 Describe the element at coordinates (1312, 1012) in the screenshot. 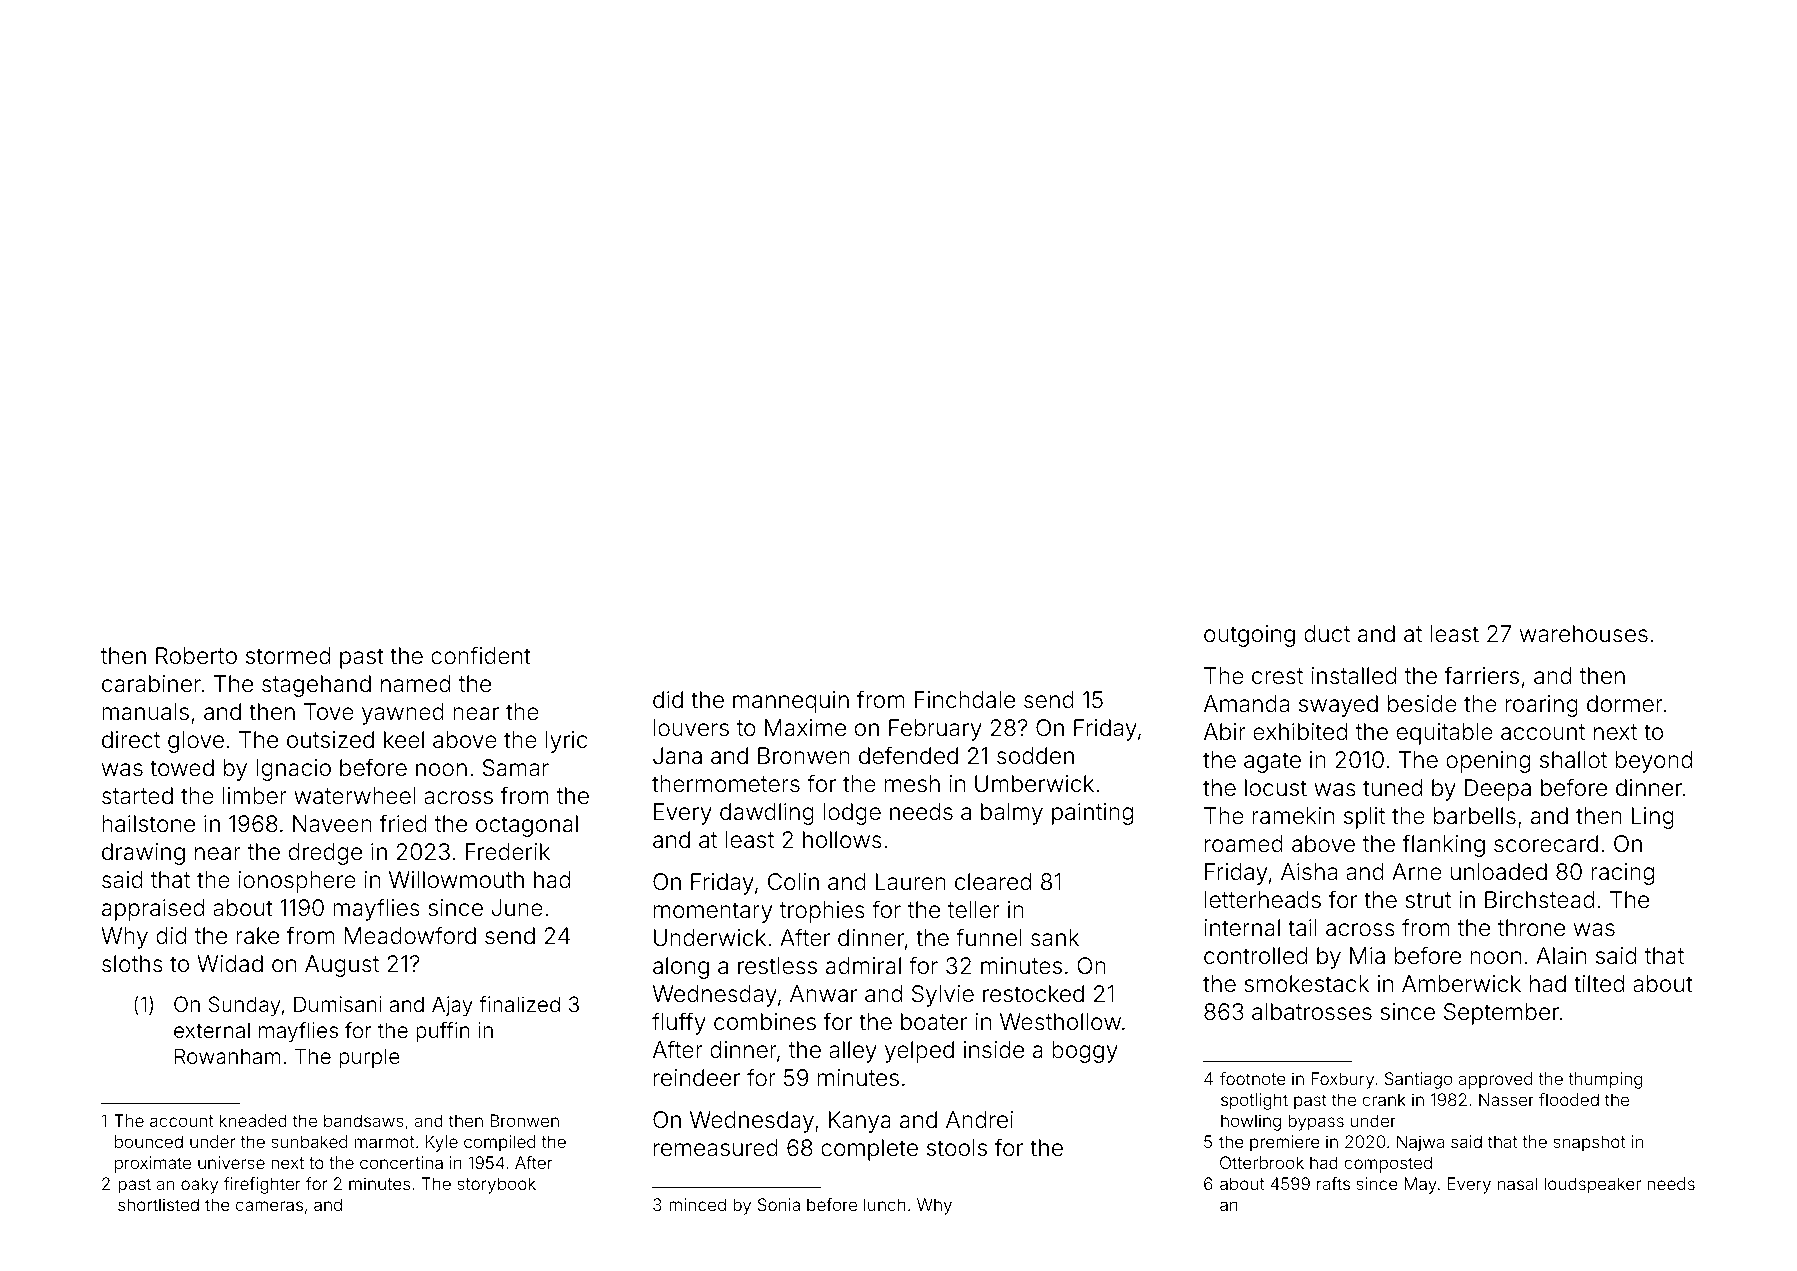

I see `albatrosses` at that location.
